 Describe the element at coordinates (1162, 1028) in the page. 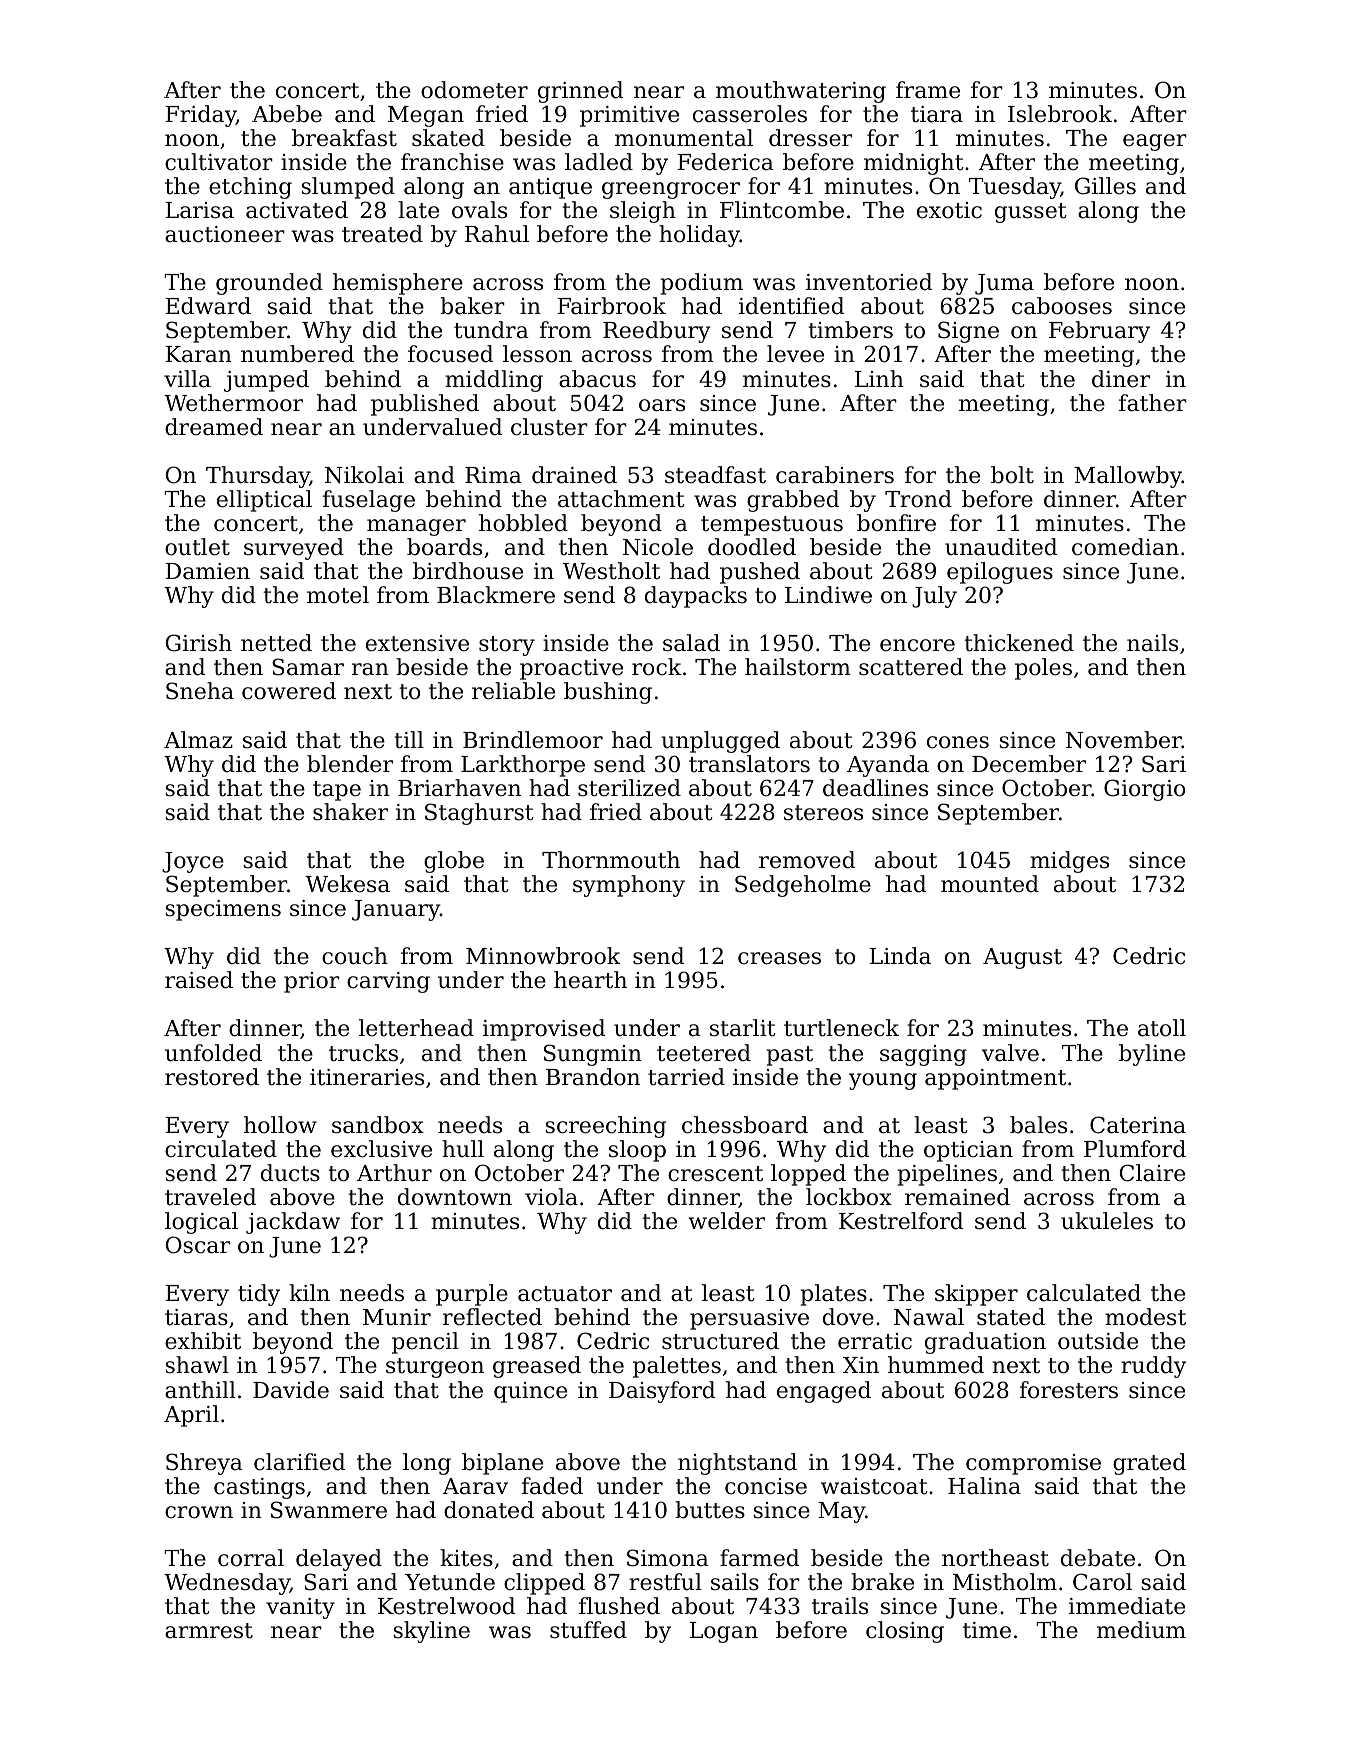

I see `atoll` at that location.
